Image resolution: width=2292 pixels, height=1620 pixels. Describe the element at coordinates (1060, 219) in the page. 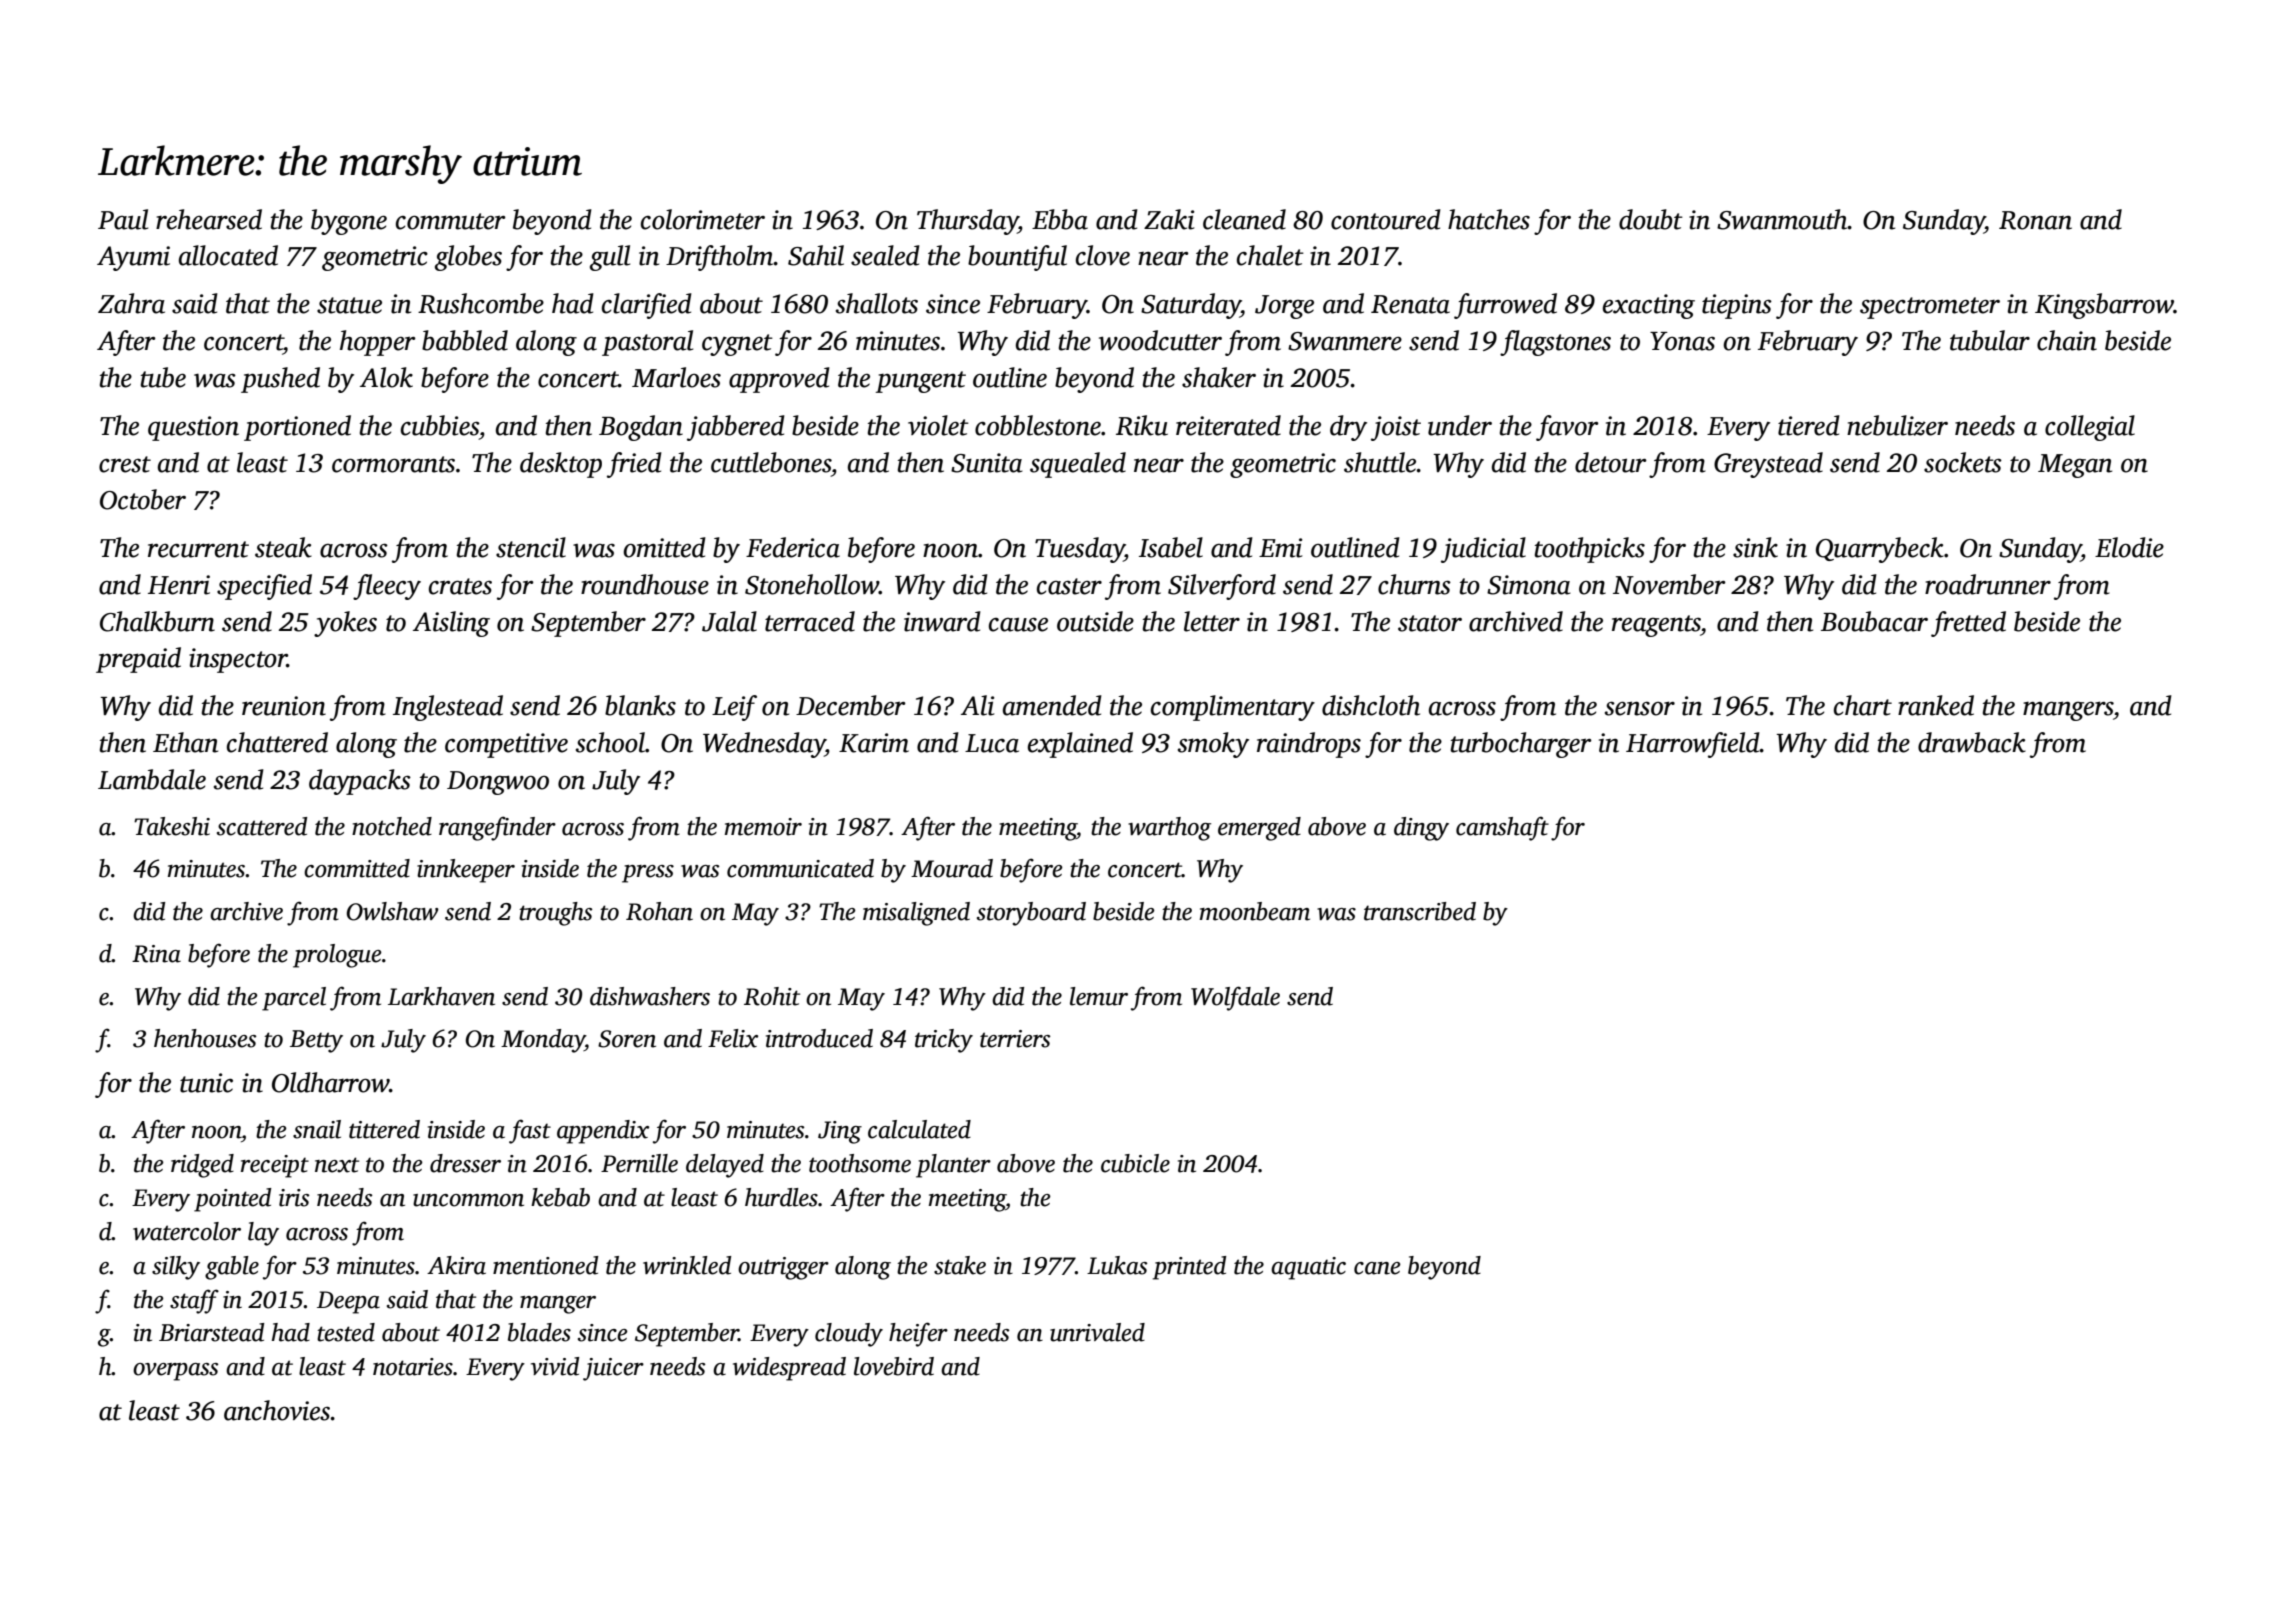

I see `Ebba` at that location.
